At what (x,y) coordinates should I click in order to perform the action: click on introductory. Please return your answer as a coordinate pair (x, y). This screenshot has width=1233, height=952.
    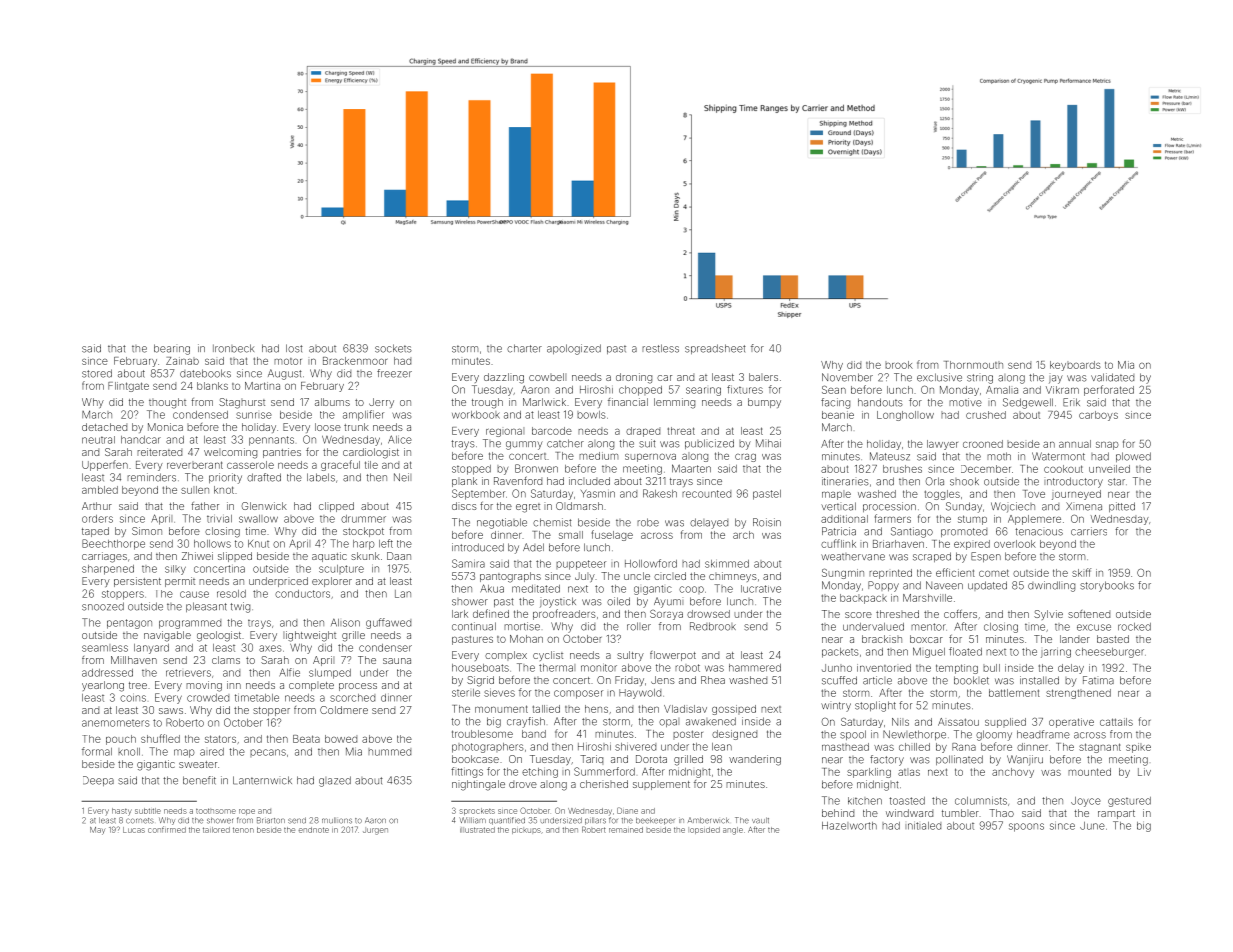
    Looking at the image, I should click on (1073, 482).
